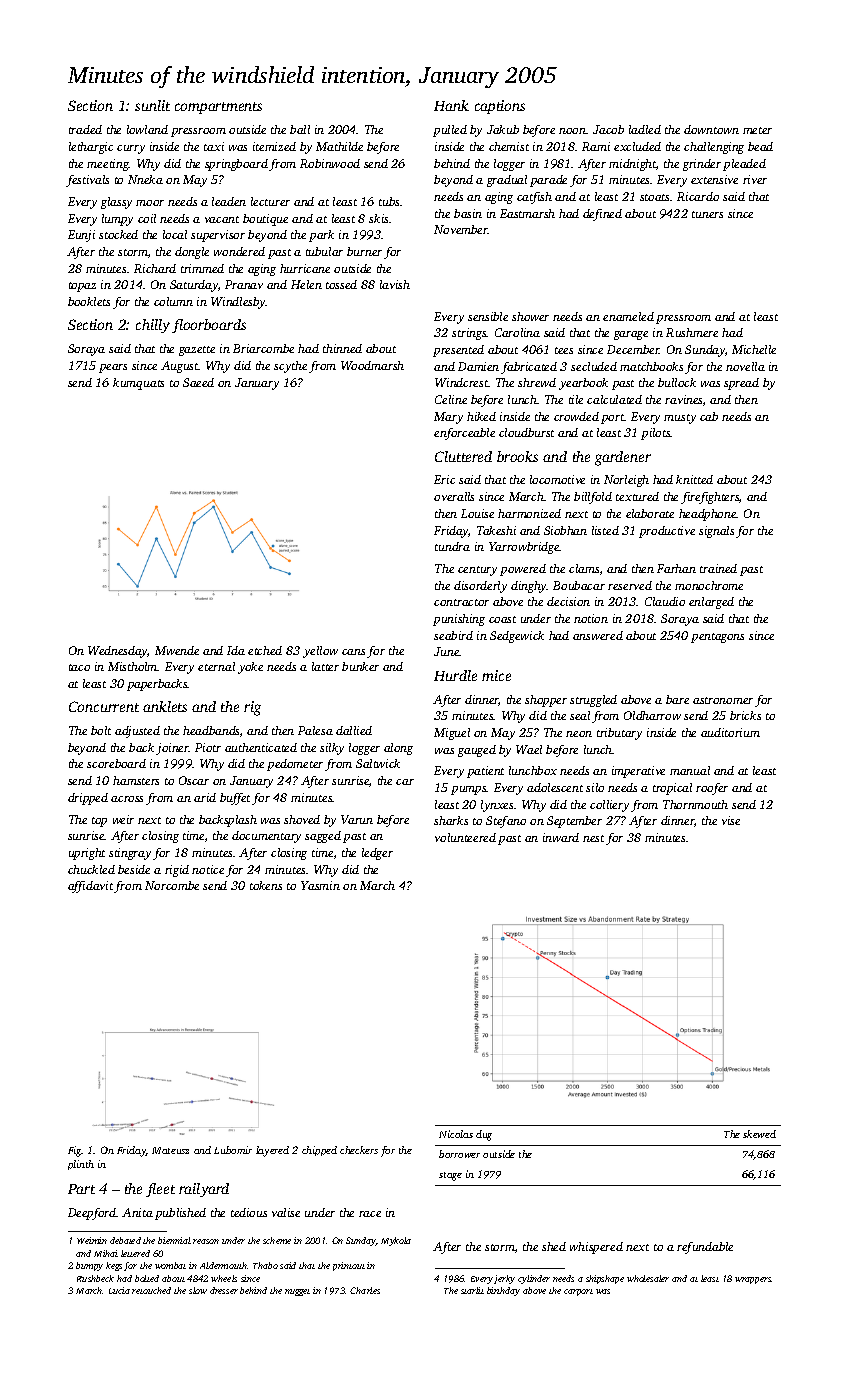 This document has height=1400, width=849. Describe the element at coordinates (198, 1290) in the document. I see `slow` at that location.
